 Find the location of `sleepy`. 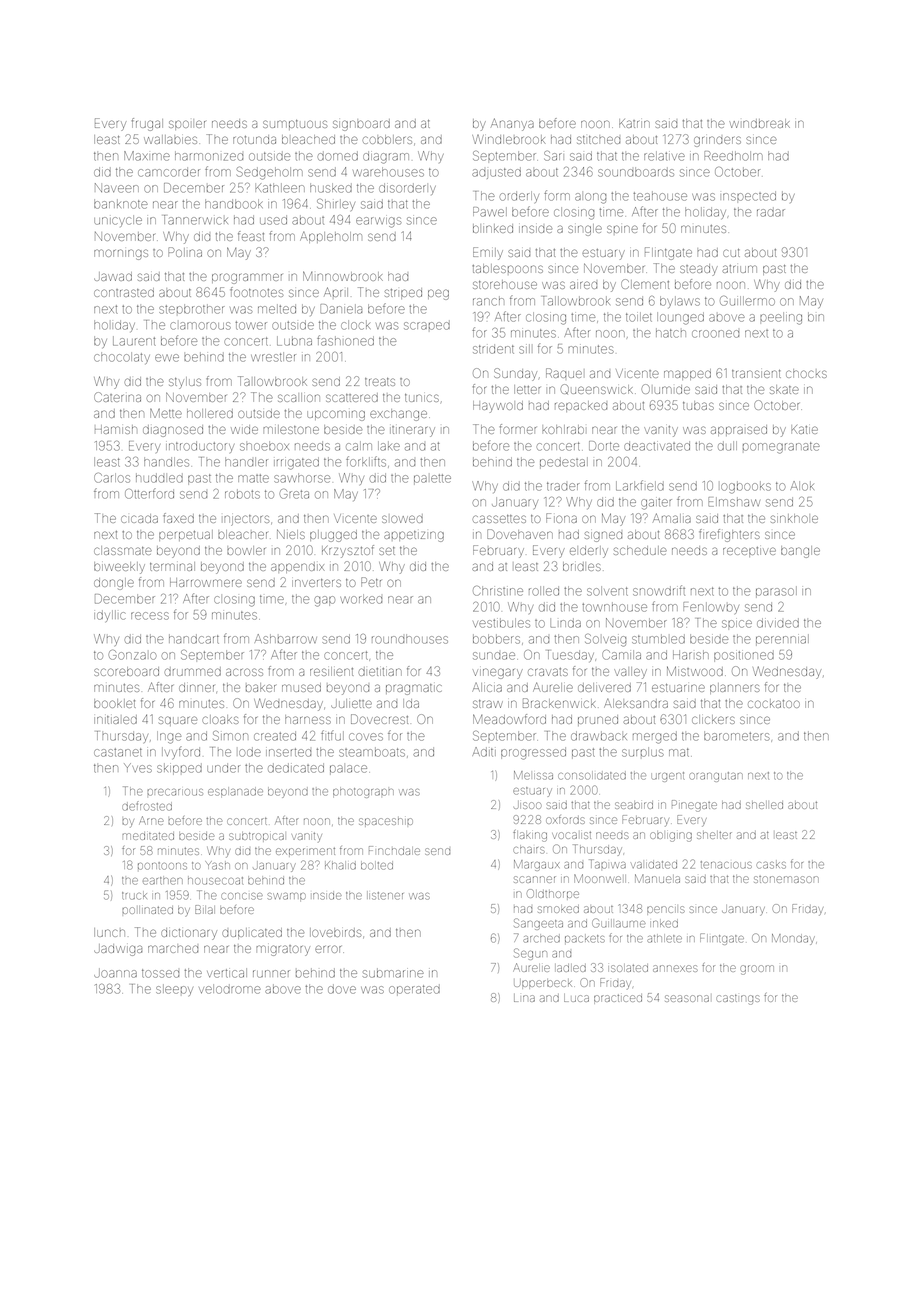

sleepy is located at coordinates (174, 990).
